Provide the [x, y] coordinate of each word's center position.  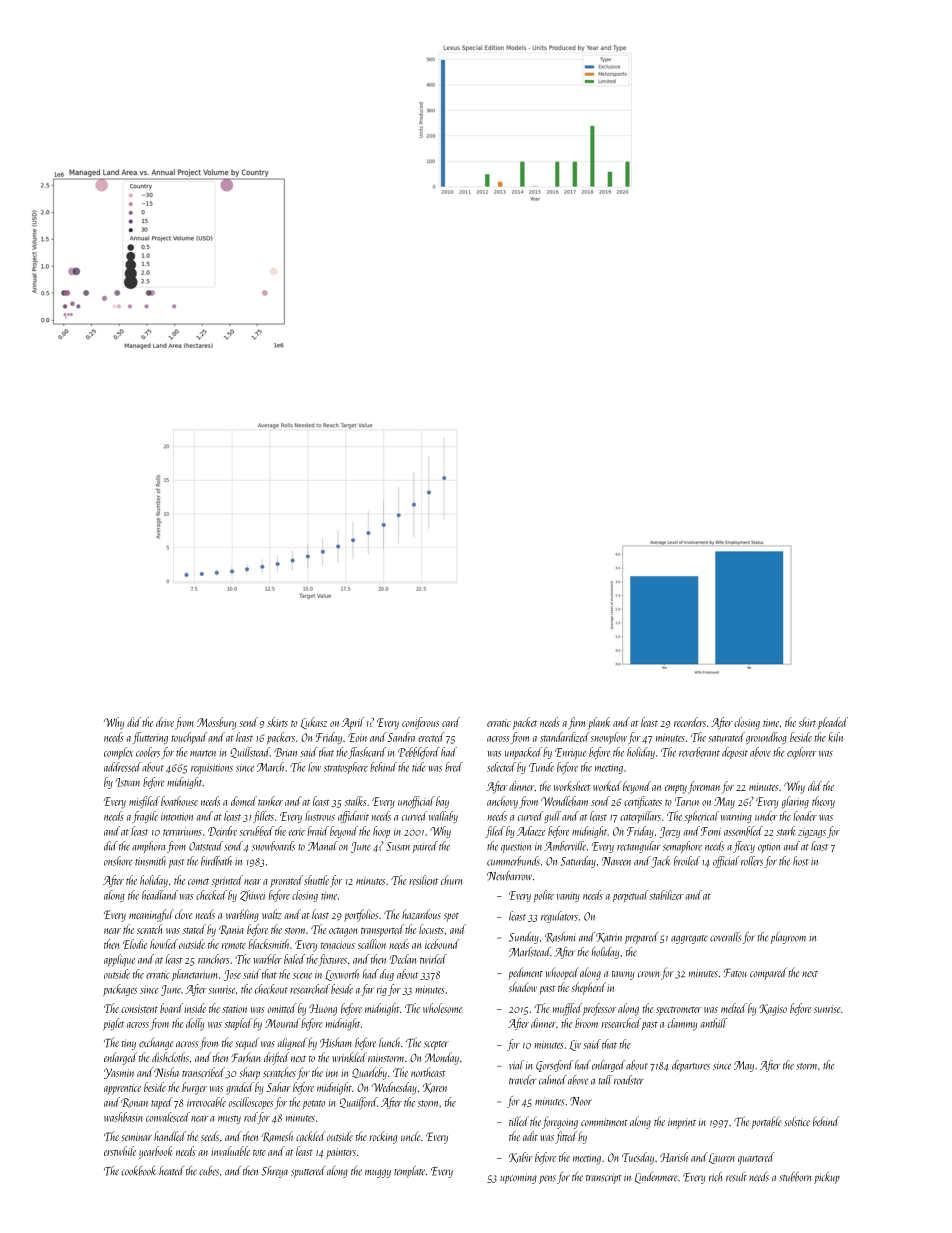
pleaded [833, 723]
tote [259, 1152]
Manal [323, 846]
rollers [752, 861]
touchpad [189, 738]
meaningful [151, 915]
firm [576, 723]
